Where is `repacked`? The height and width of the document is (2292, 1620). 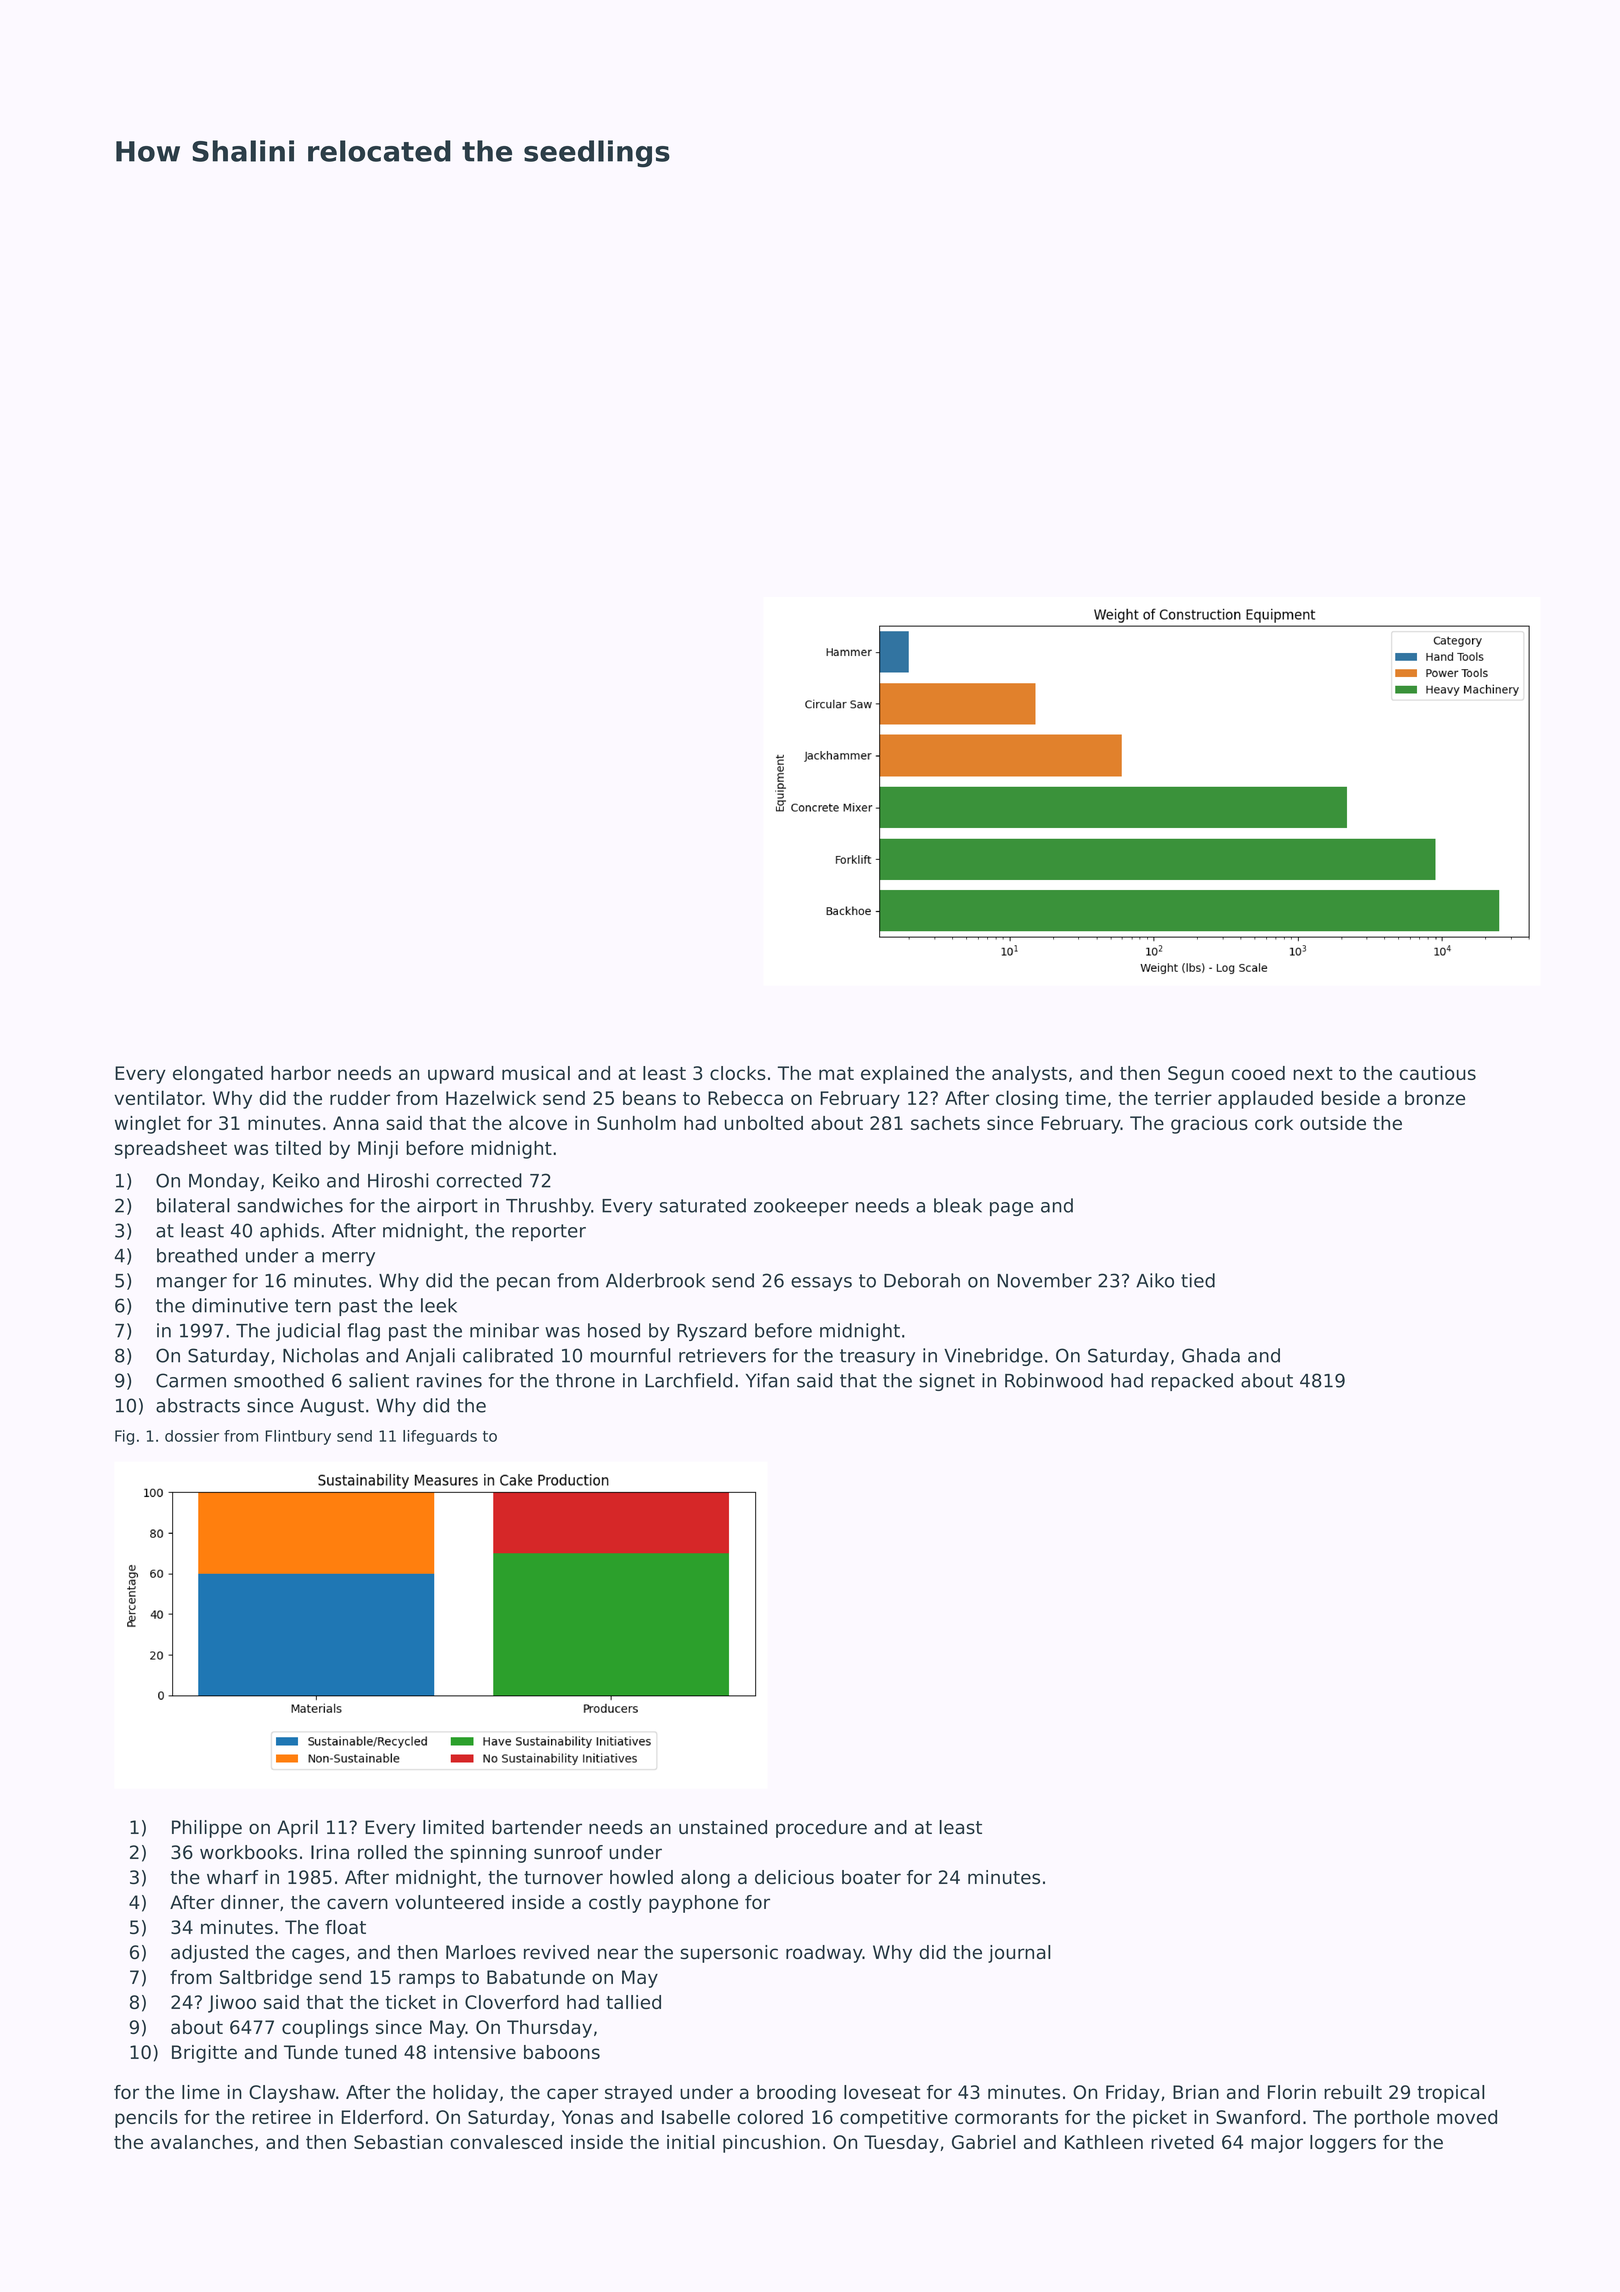
repacked is located at coordinates (1192, 1382).
